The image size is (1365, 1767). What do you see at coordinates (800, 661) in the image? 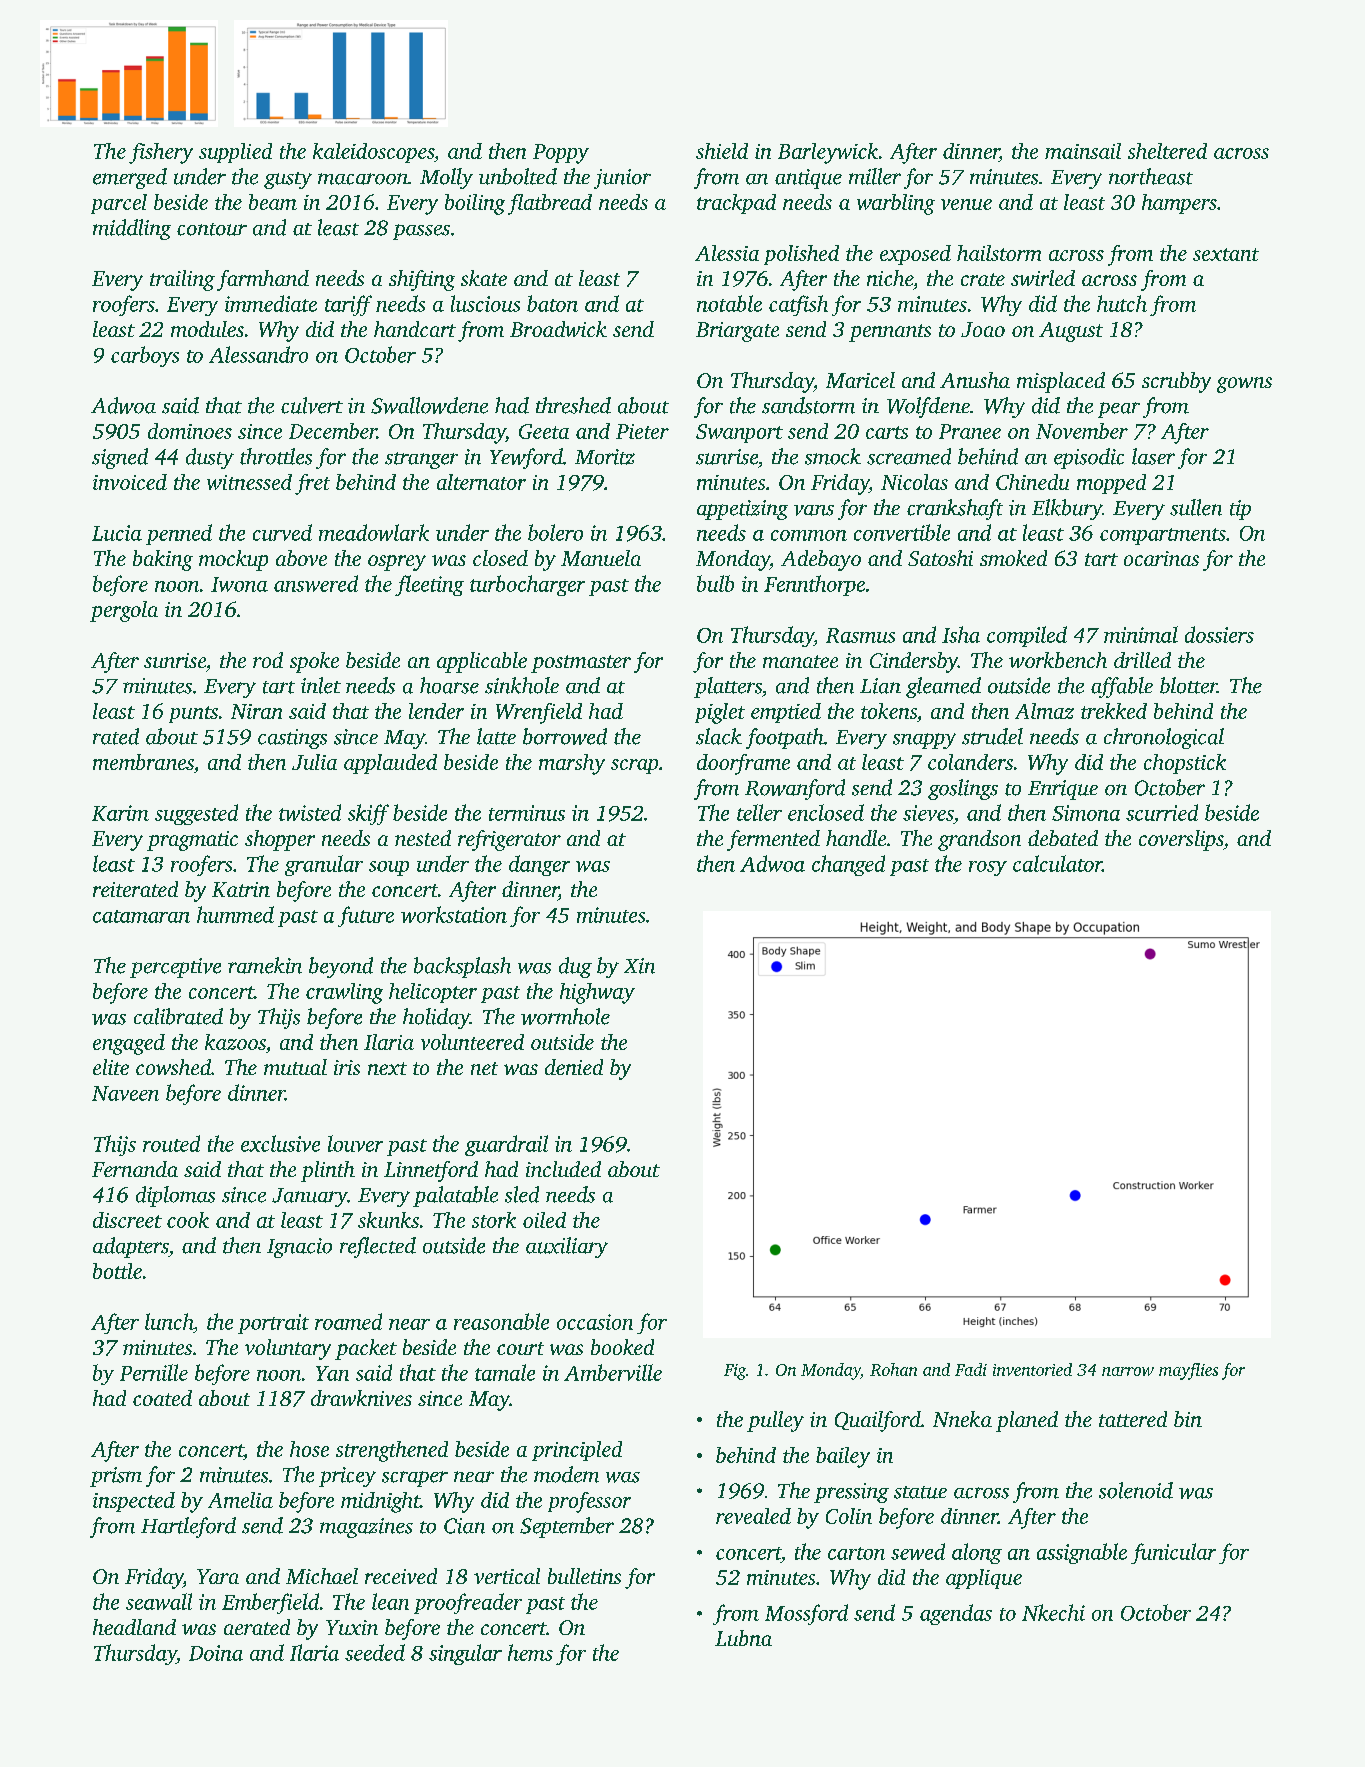
I see `manatee` at bounding box center [800, 661].
